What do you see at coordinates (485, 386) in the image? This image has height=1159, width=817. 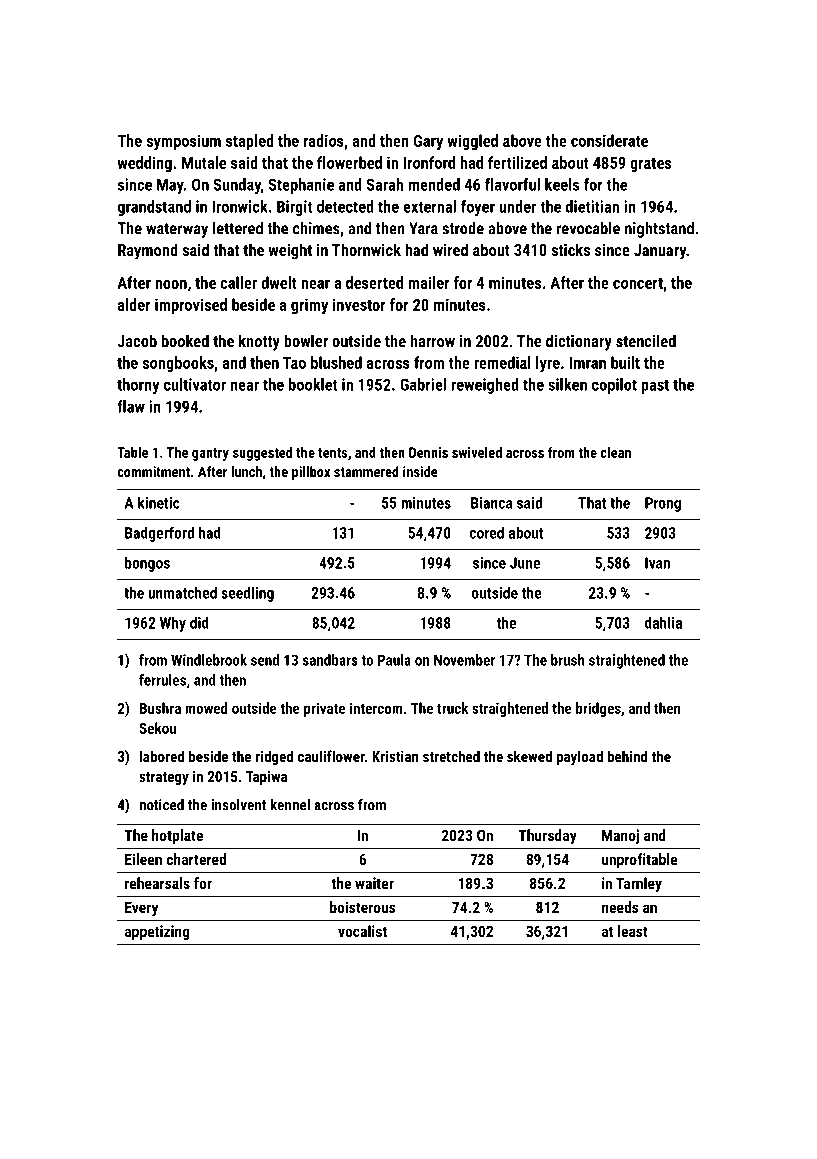 I see `reweighed` at bounding box center [485, 386].
